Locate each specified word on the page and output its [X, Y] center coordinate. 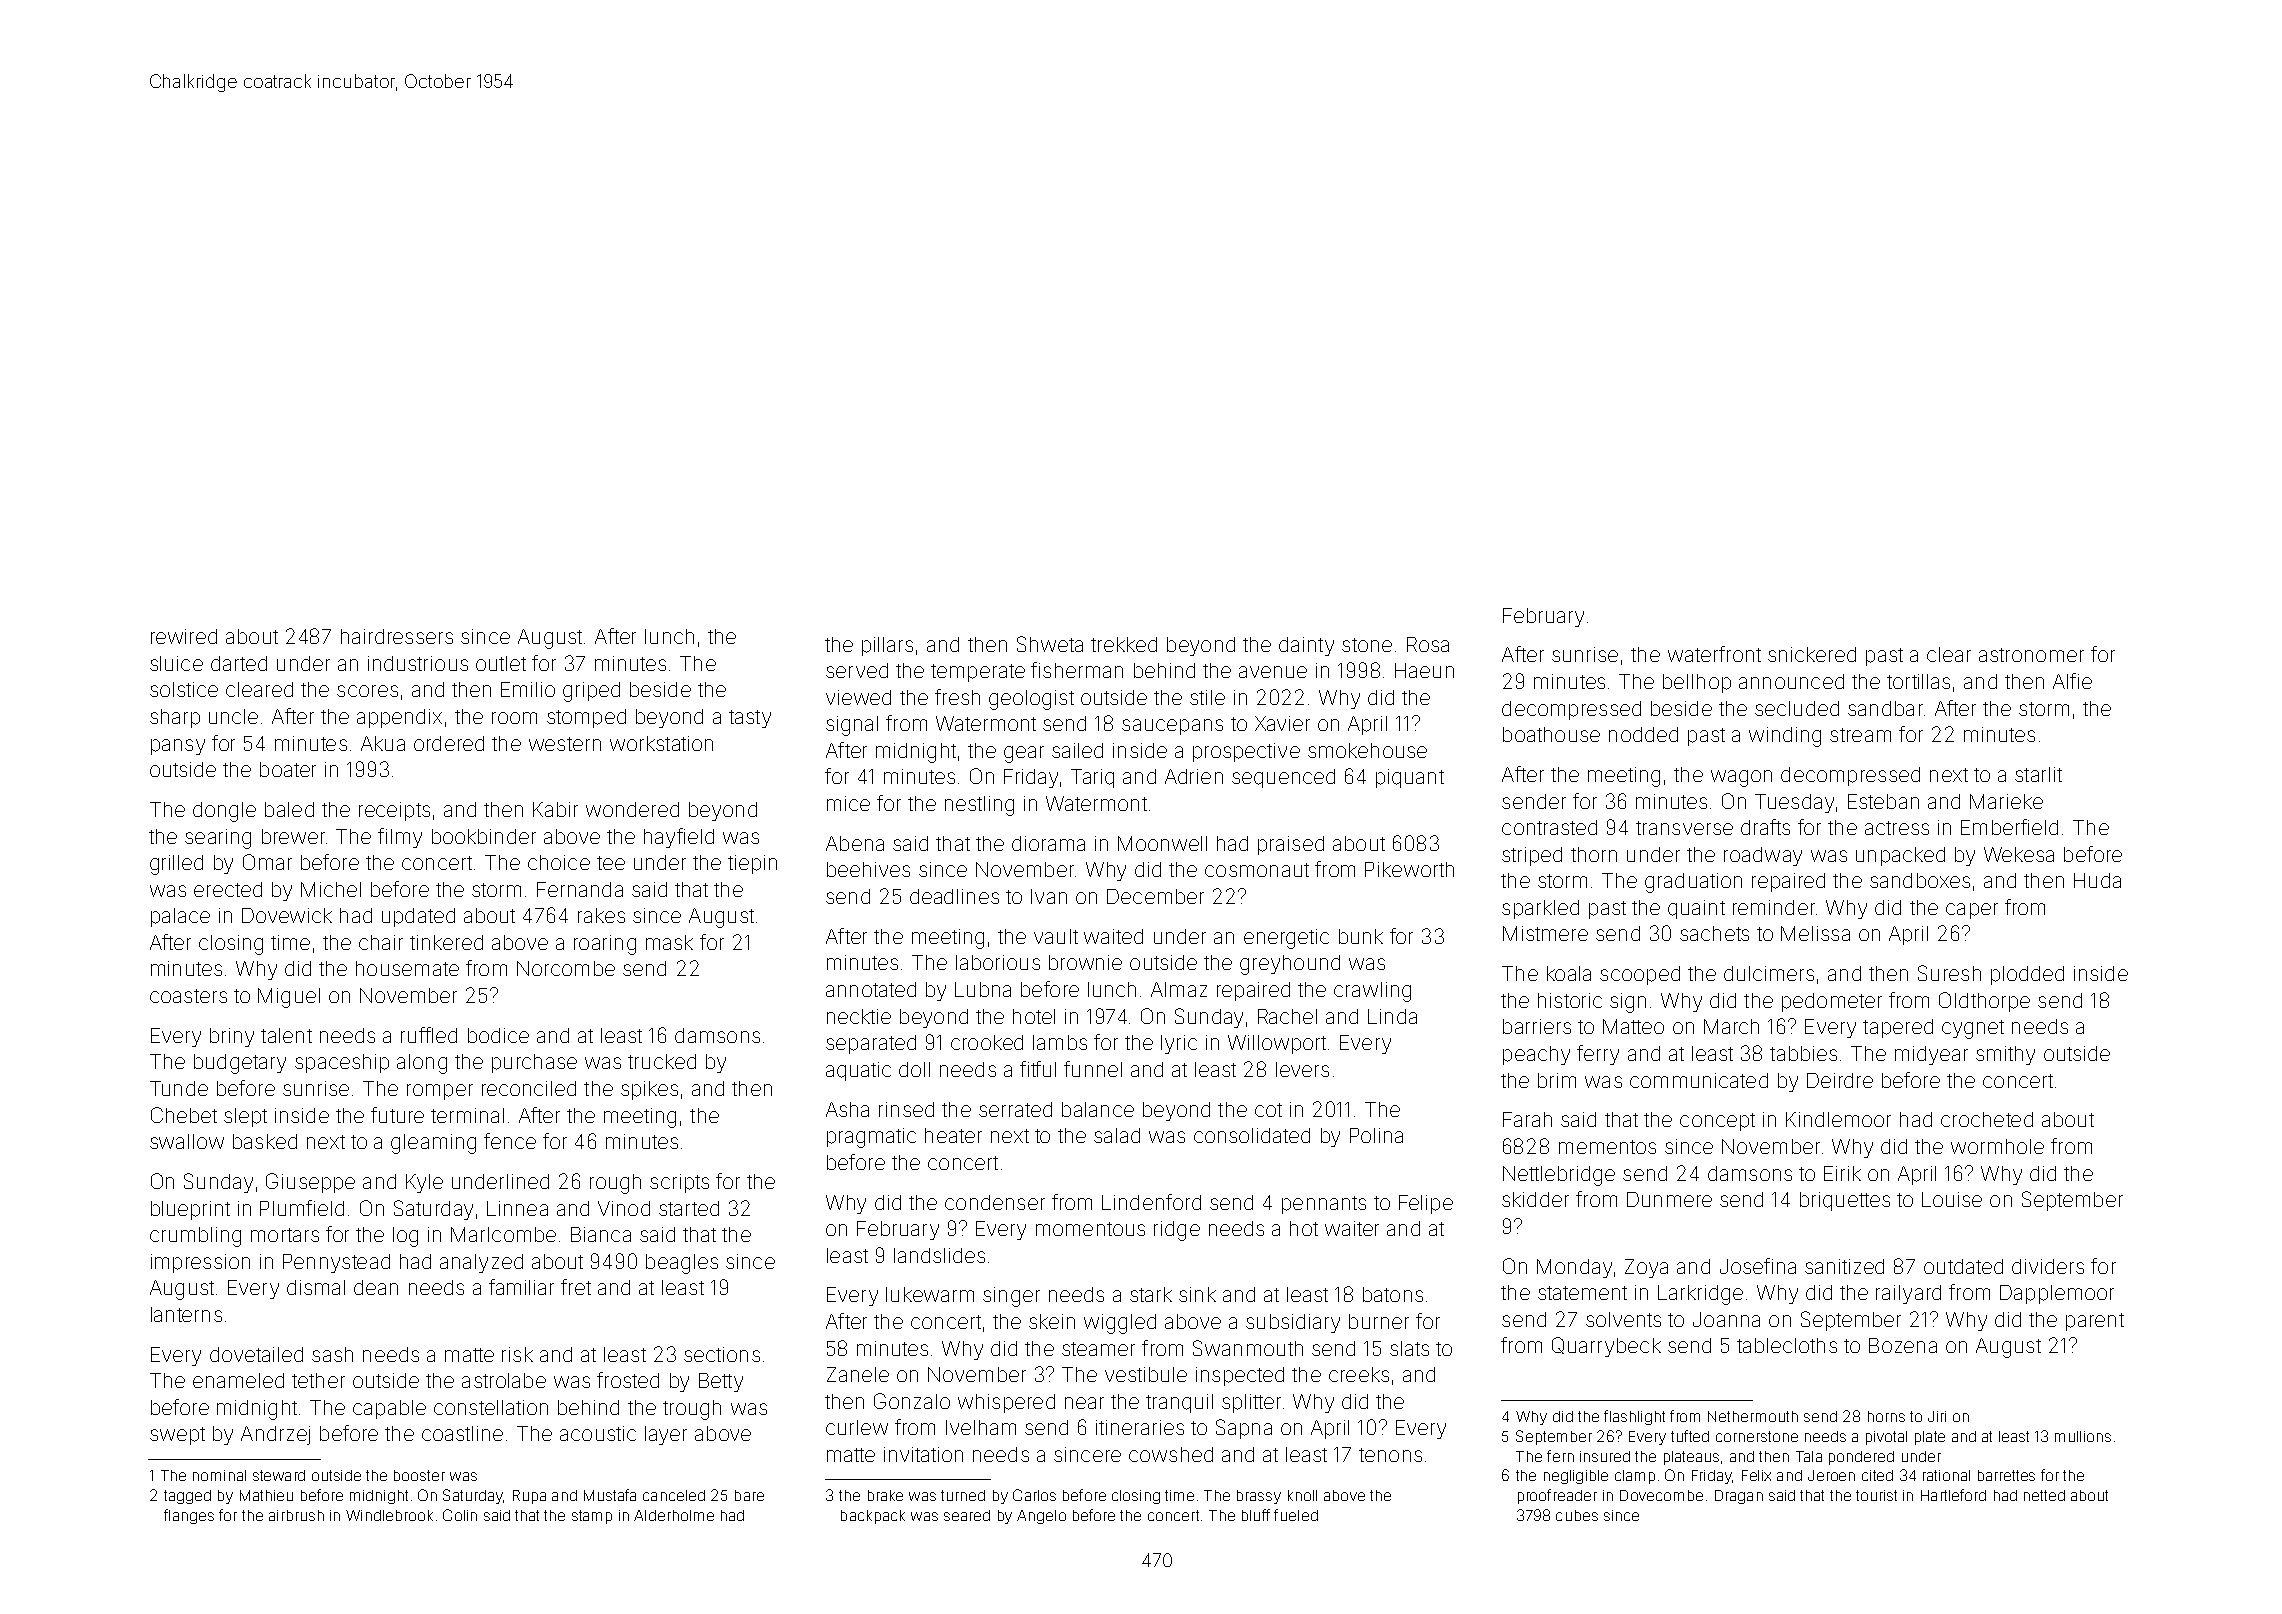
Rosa [1428, 644]
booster [419, 1475]
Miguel [289, 998]
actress [1897, 828]
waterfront [1714, 654]
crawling [1372, 992]
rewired [184, 636]
